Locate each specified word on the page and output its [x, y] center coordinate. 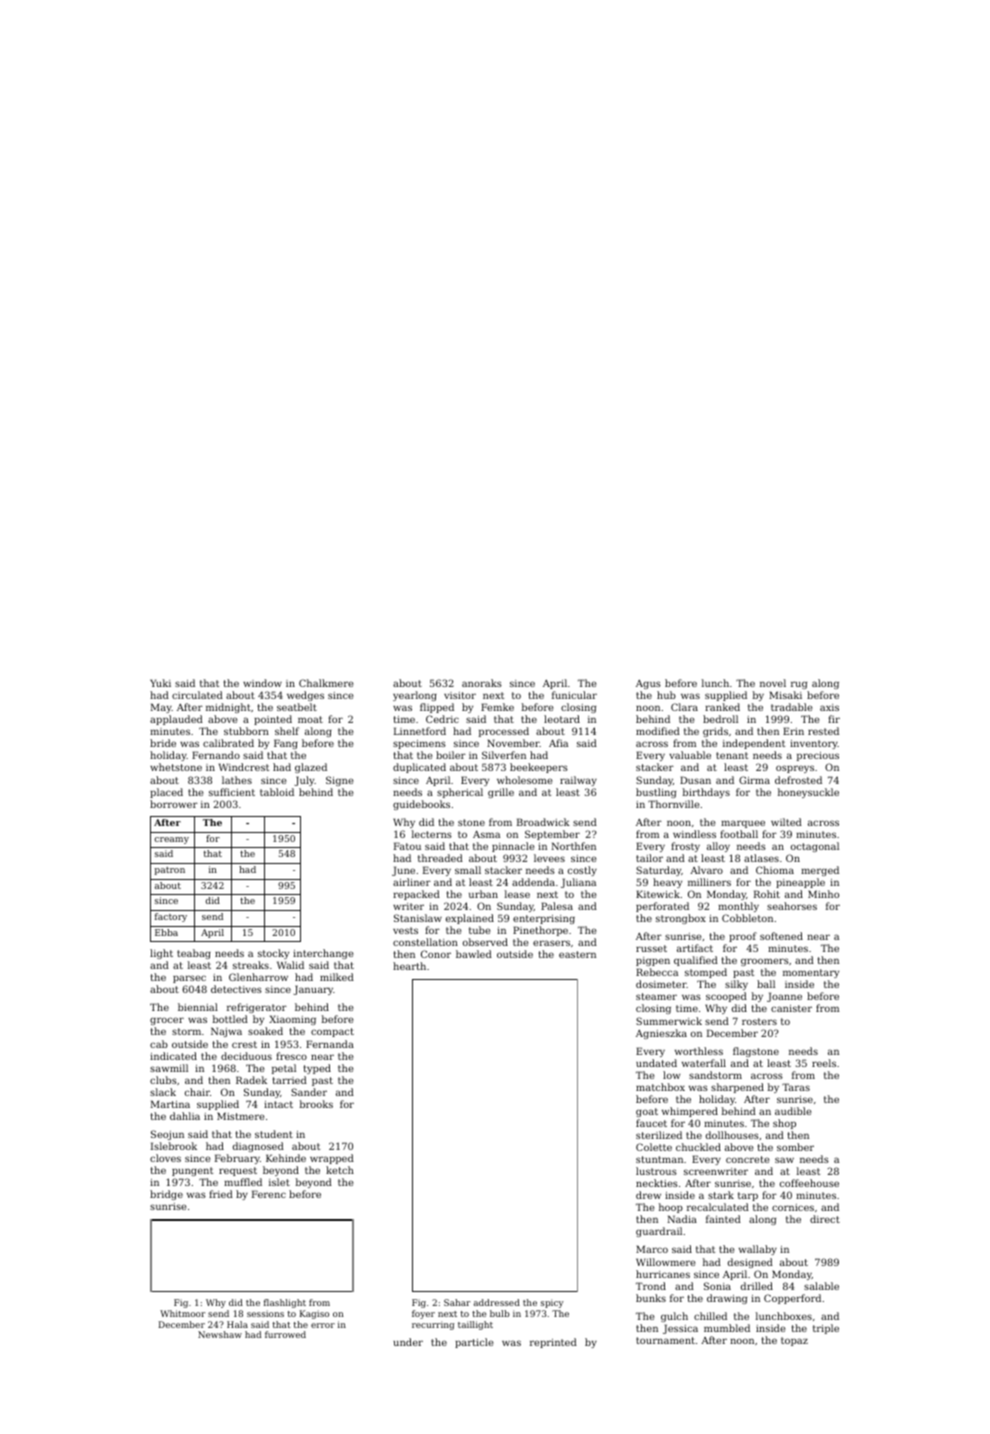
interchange [323, 954]
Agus [648, 684]
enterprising [544, 919]
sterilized [659, 1135]
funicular [574, 695]
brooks [316, 1104]
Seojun [167, 1135]
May [161, 708]
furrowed [285, 1334]
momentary [811, 973]
